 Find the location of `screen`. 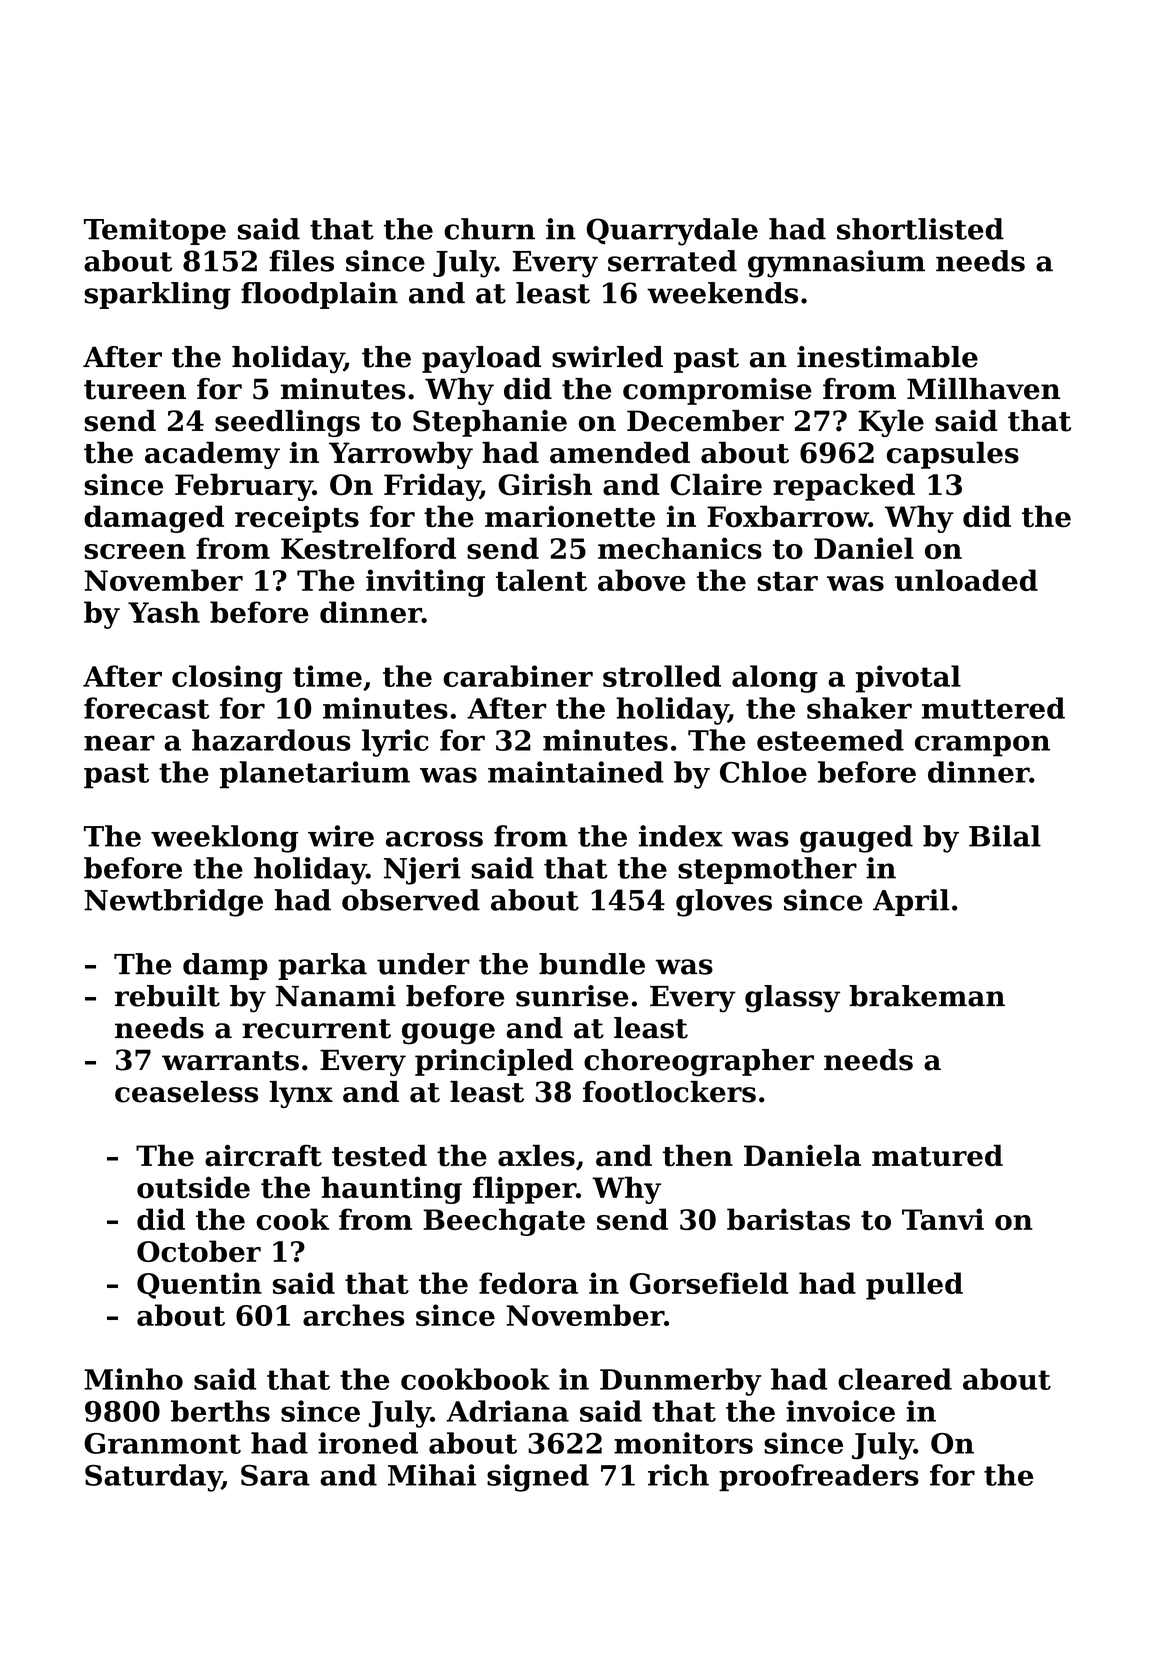

screen is located at coordinates (135, 551).
